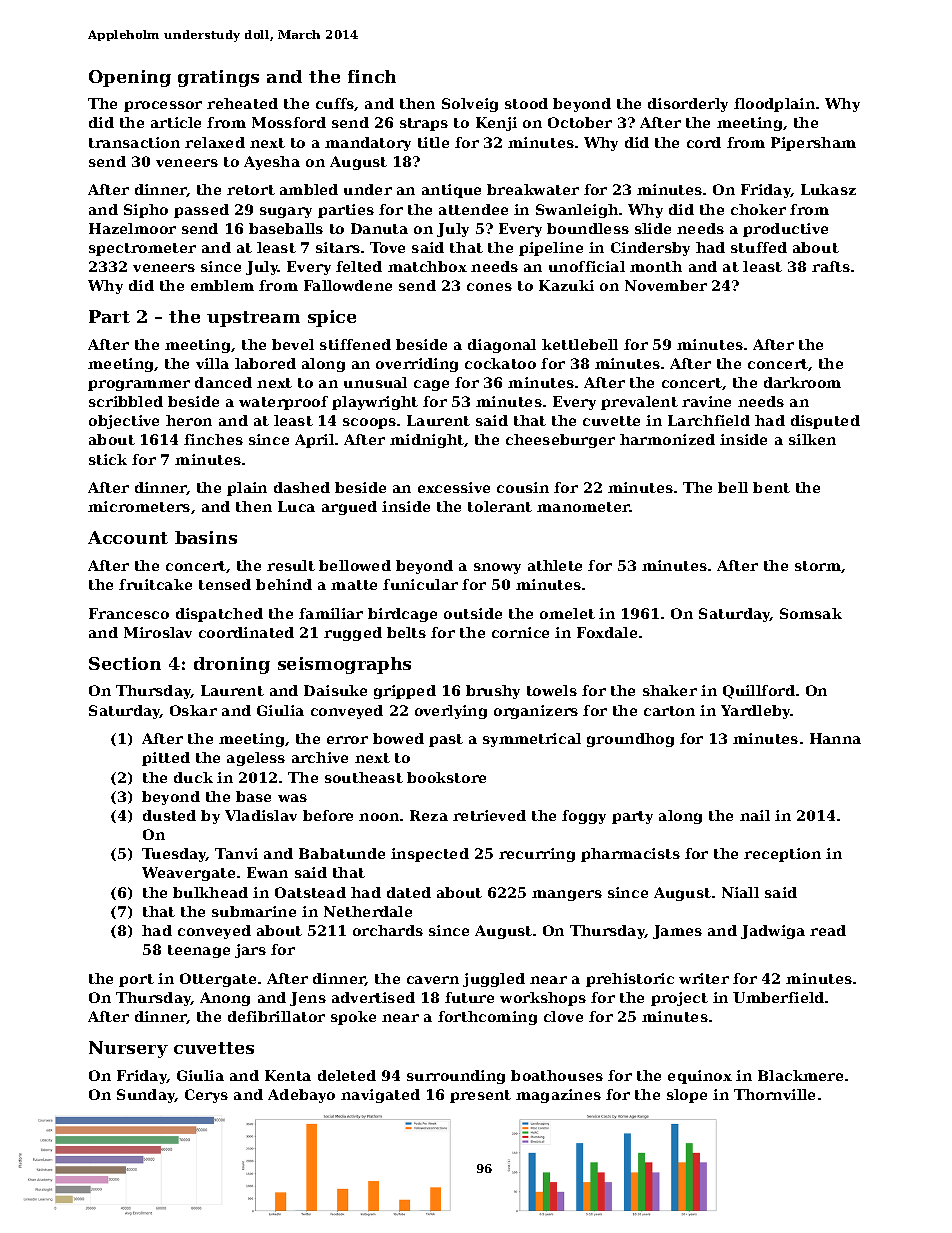 Image resolution: width=952 pixels, height=1233 pixels. Describe the element at coordinates (166, 759) in the screenshot. I see `pitted` at that location.
